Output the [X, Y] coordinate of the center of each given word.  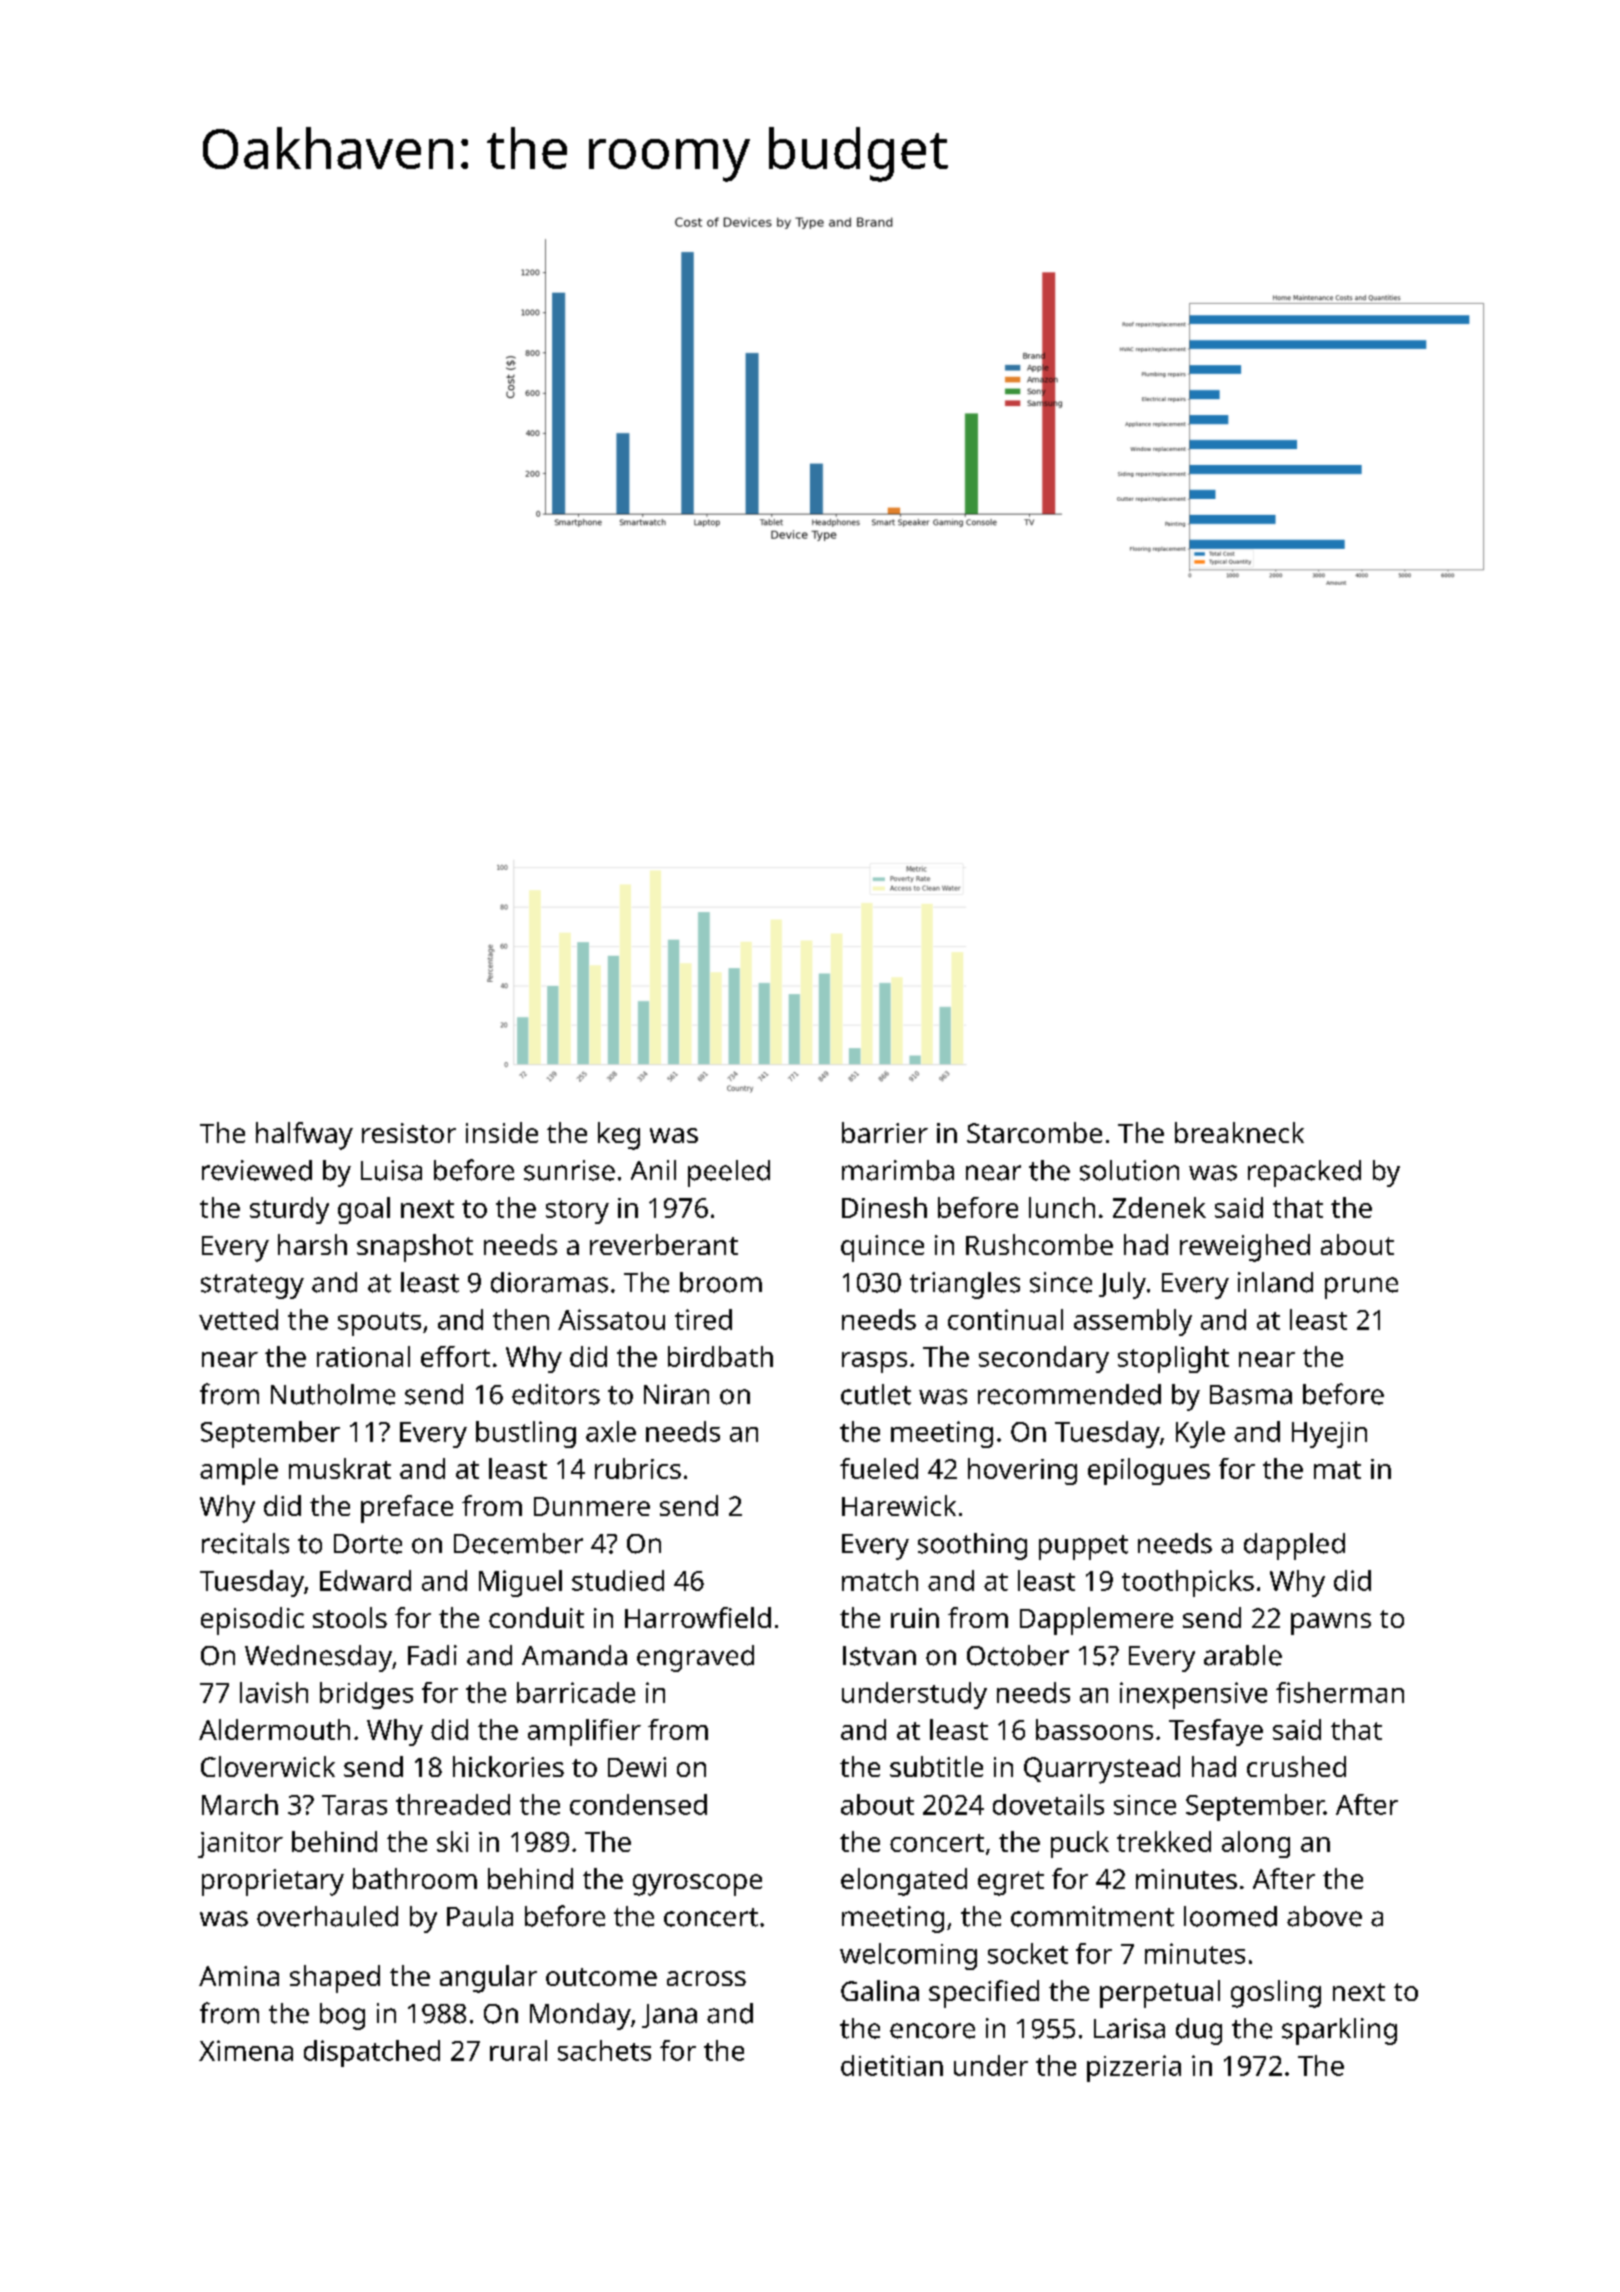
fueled [879, 1468]
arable [1243, 1655]
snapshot [415, 1248]
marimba [898, 1170]
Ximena [246, 2050]
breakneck [1239, 1132]
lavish [274, 1692]
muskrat [340, 1468]
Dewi [637, 1767]
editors [556, 1394]
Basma [1251, 1395]
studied [618, 1580]
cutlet [876, 1394]
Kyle [1200, 1434]
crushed [1296, 1766]
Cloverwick [268, 1766]
